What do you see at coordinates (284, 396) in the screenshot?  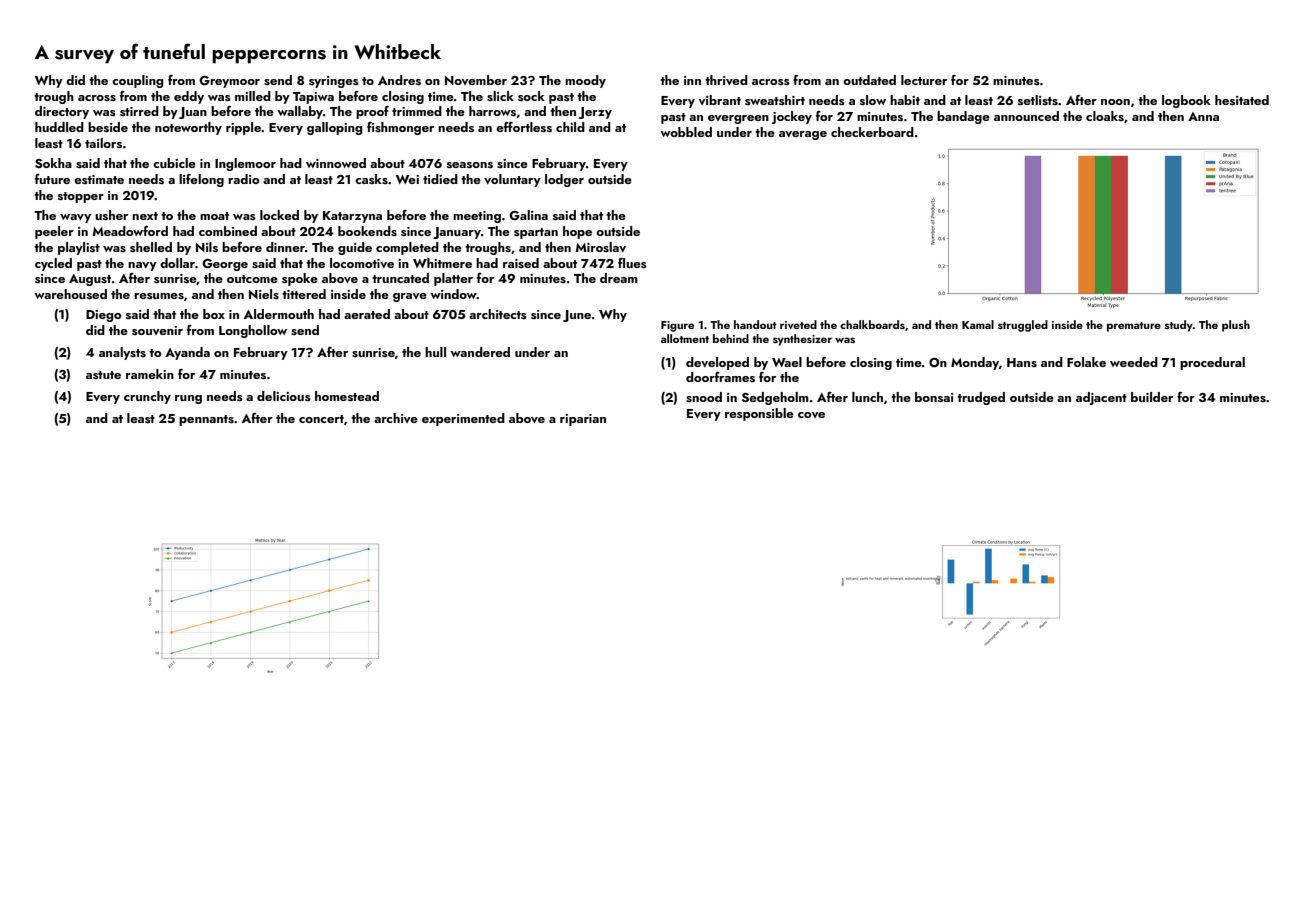 I see `delicious` at bounding box center [284, 396].
